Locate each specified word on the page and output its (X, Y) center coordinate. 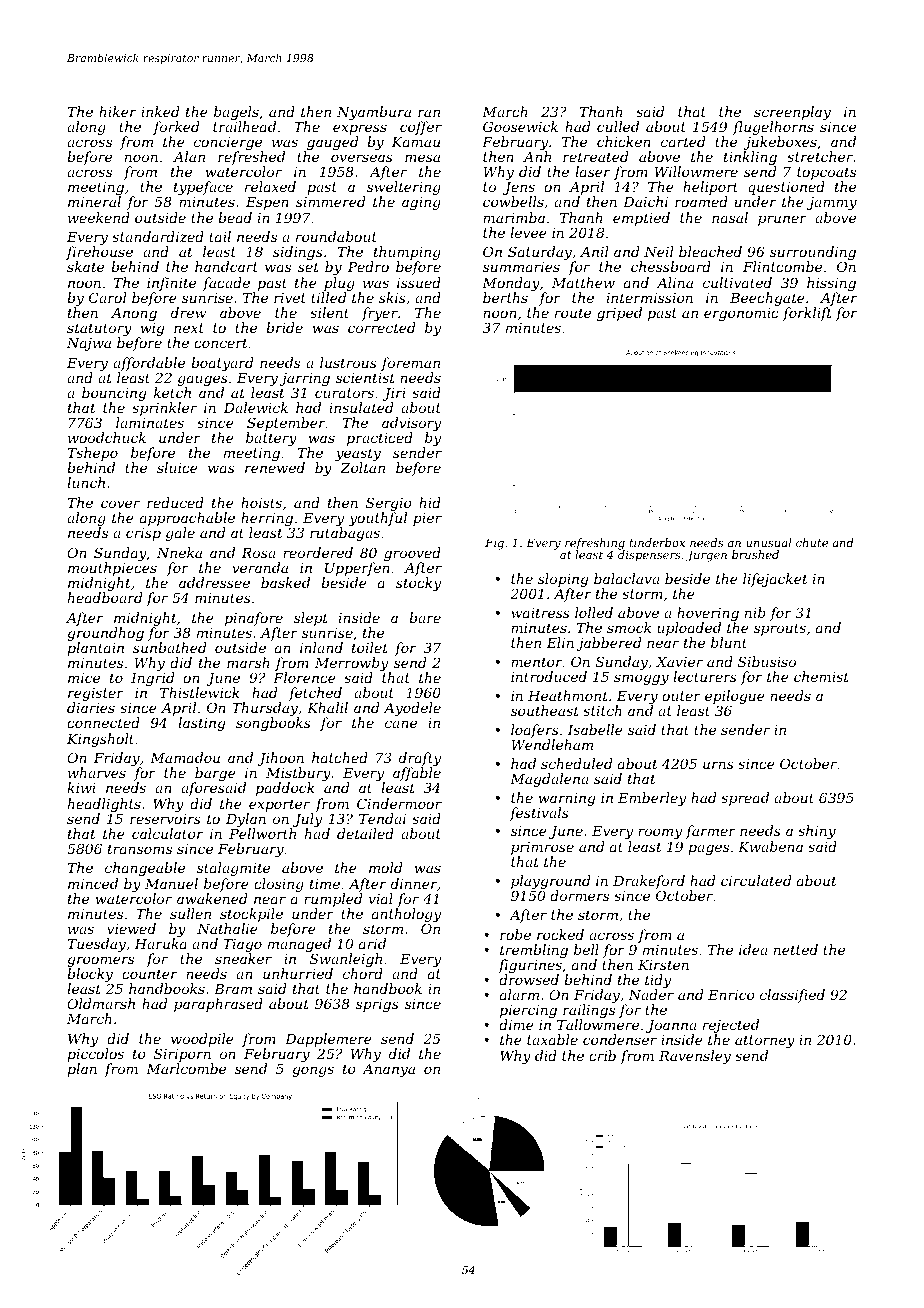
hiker (117, 111)
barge (214, 775)
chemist (821, 676)
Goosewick (520, 126)
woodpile (202, 1040)
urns (718, 765)
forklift (807, 314)
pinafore (254, 619)
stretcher (820, 156)
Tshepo (93, 454)
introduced (549, 676)
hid (430, 502)
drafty (420, 759)
